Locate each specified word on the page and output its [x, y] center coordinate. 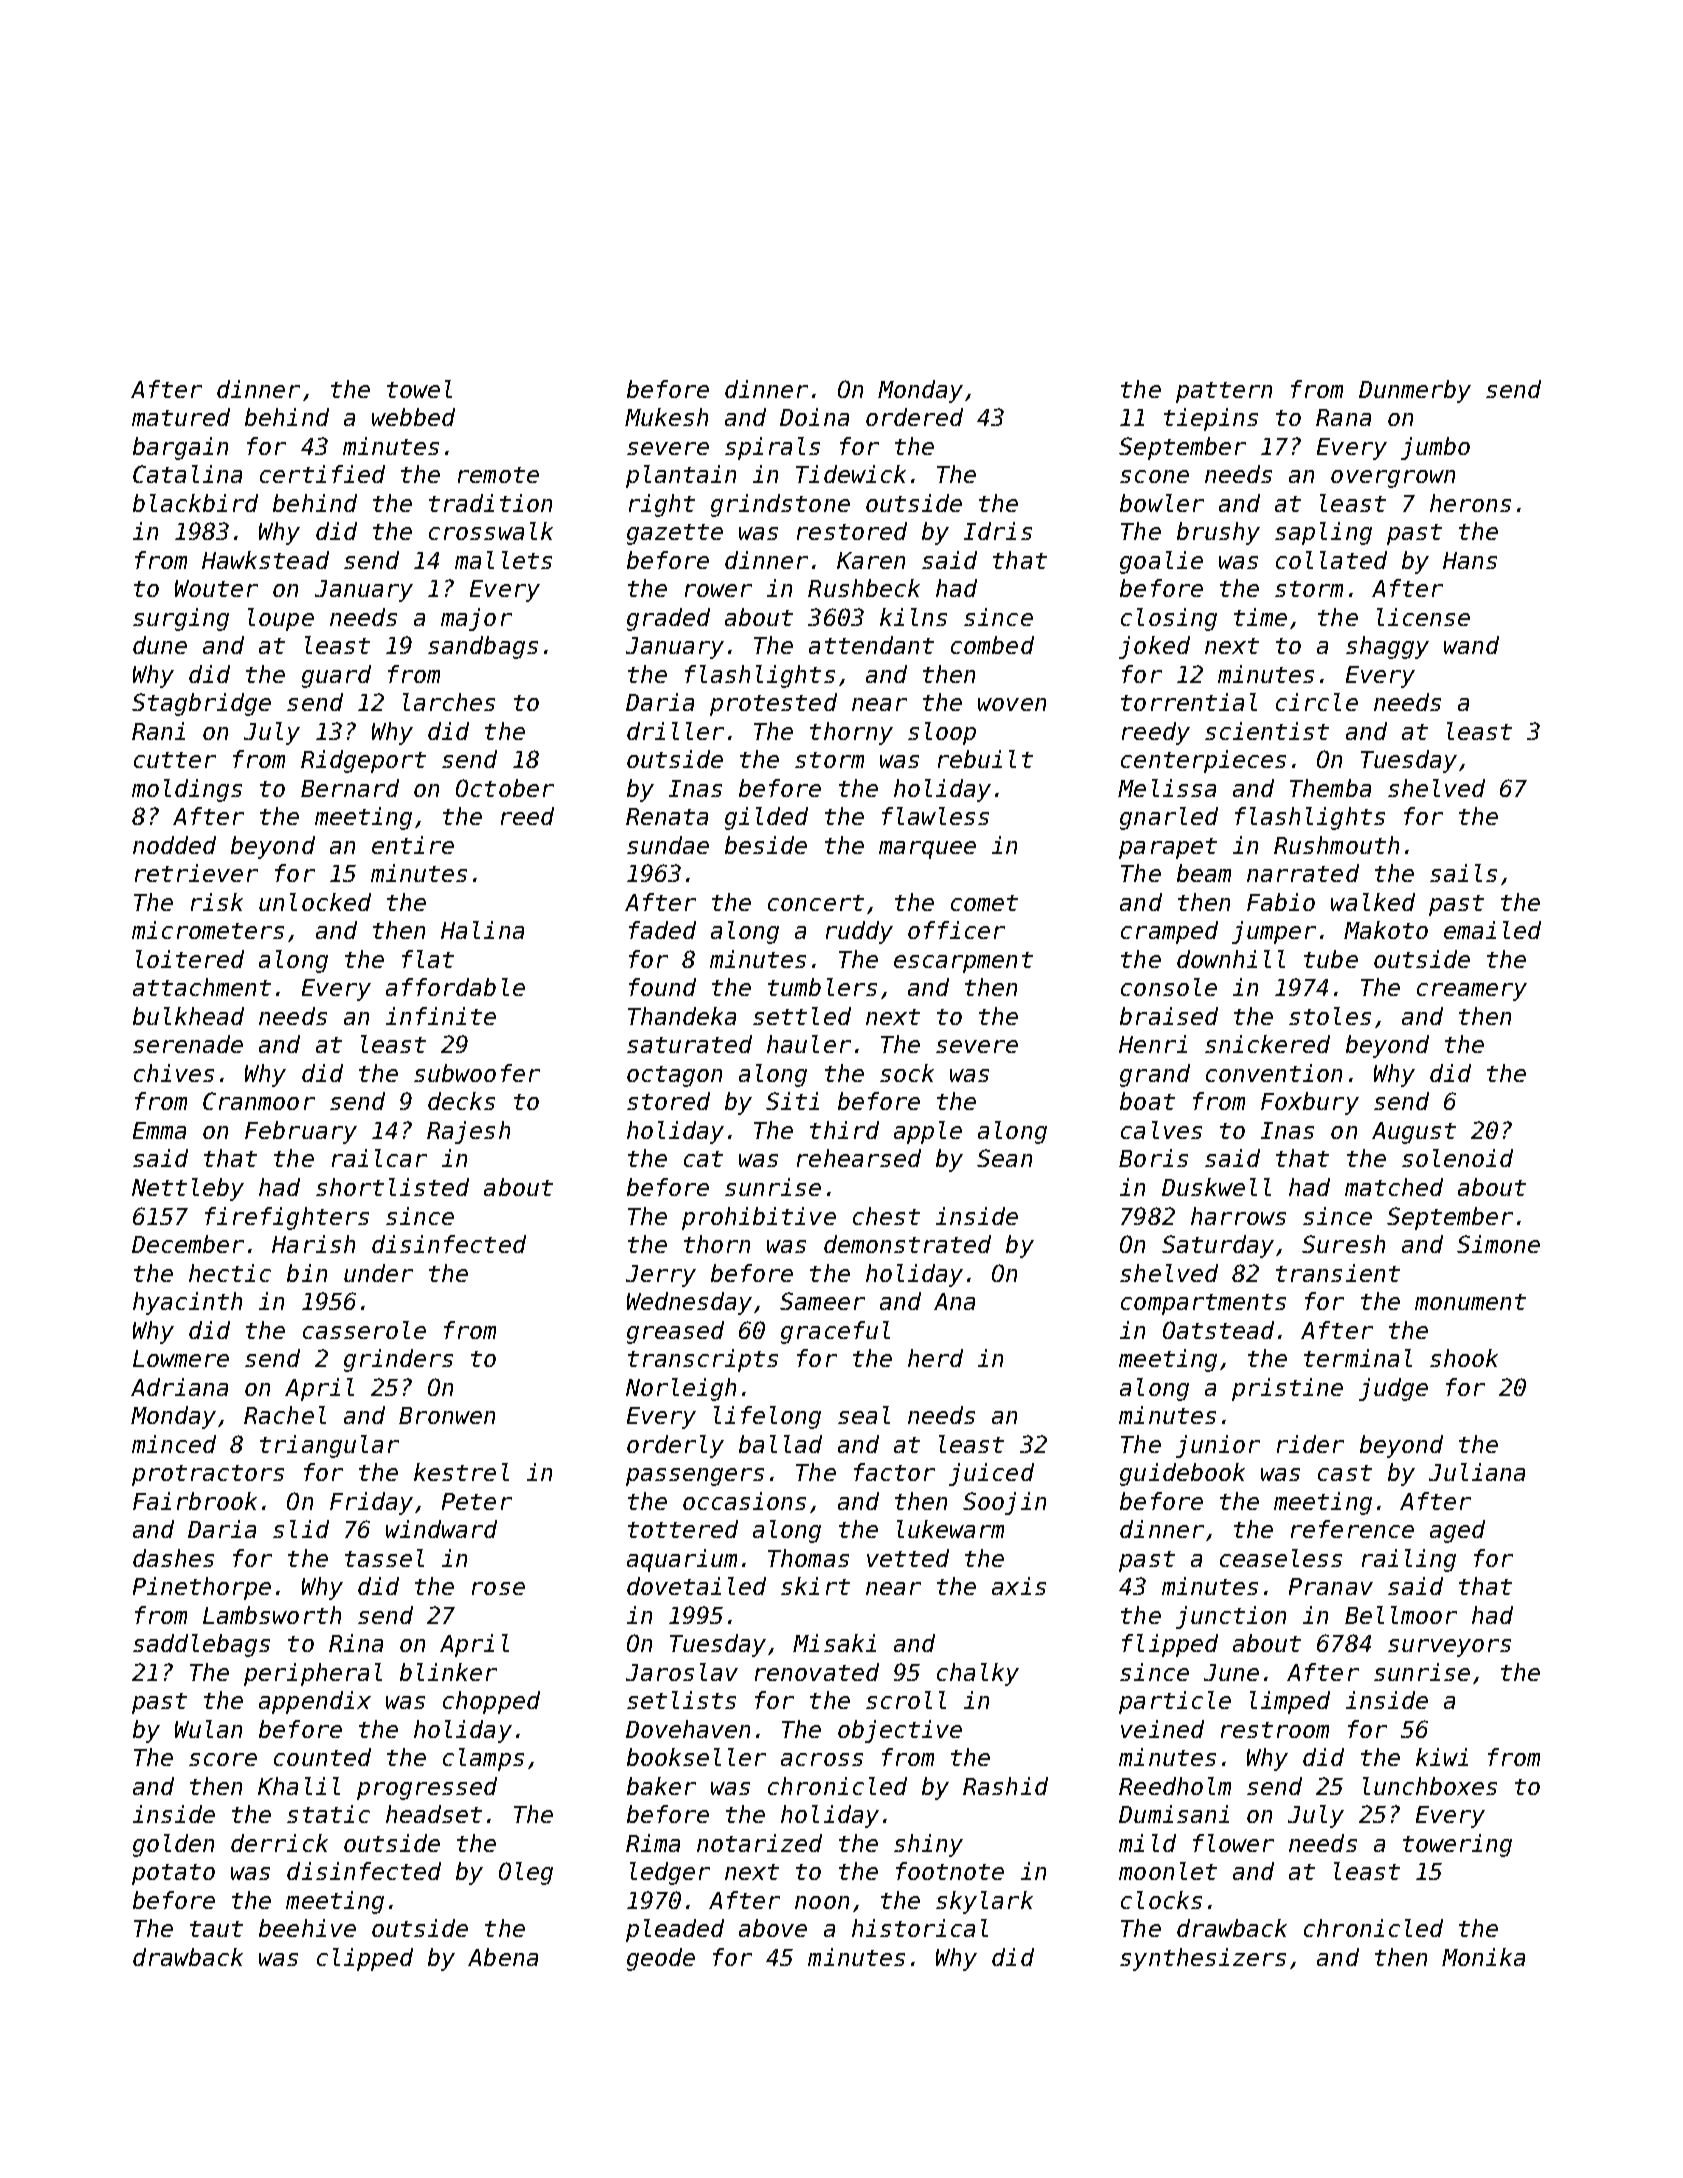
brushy [1218, 533]
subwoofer [477, 1073]
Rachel [285, 1415]
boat [1147, 1101]
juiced [991, 1474]
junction [1231, 1617]
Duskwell [1216, 1187]
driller [675, 731]
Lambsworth [272, 1615]
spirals [772, 448]
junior [1218, 1446]
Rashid [1005, 1786]
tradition [490, 503]
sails [1463, 873]
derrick [279, 1843]
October [505, 788]
